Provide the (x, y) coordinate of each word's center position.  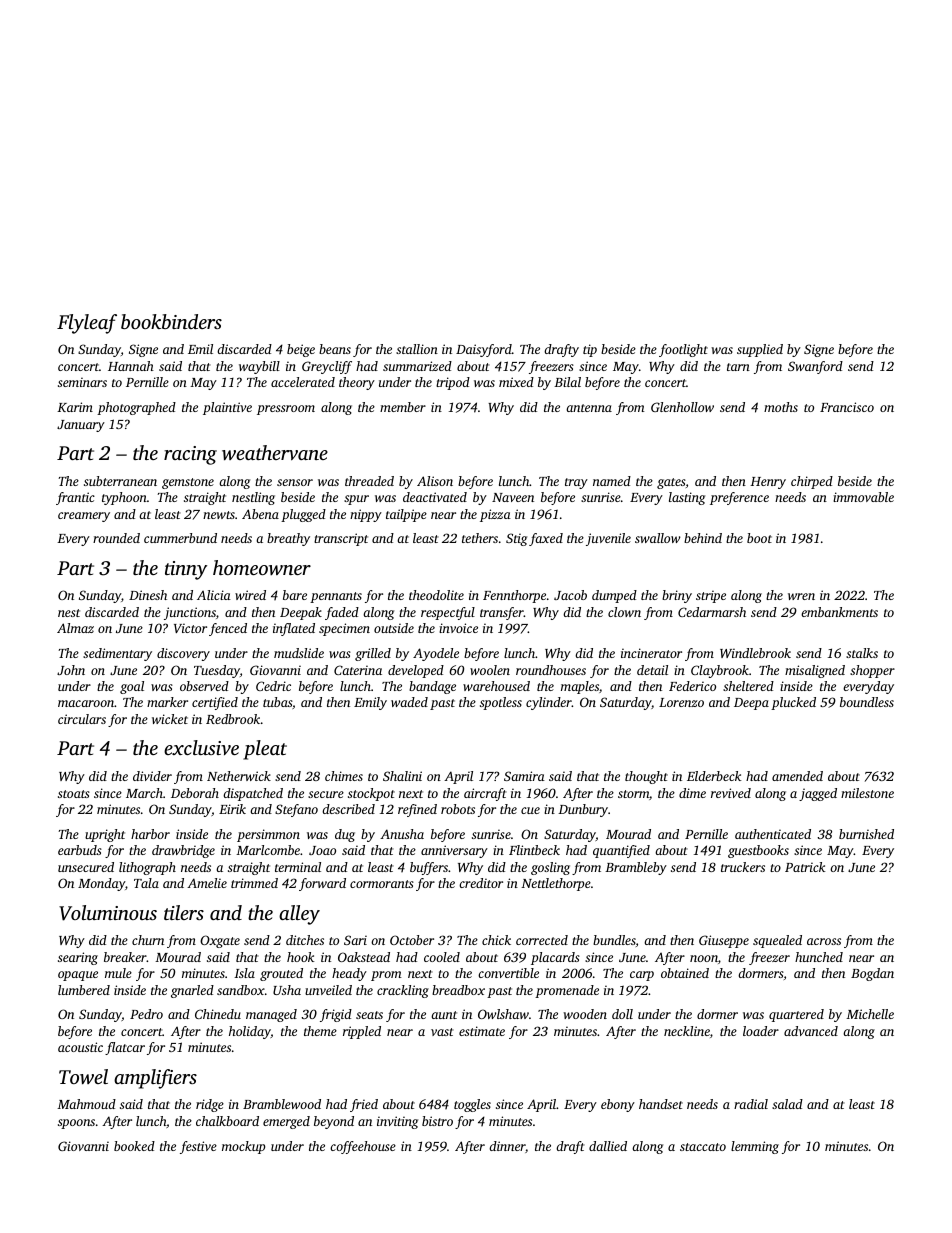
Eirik (232, 809)
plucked (793, 703)
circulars (82, 719)
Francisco (847, 407)
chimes (344, 776)
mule (118, 973)
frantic (75, 498)
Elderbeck (714, 776)
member (403, 407)
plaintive (227, 408)
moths (781, 407)
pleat (265, 750)
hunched (819, 957)
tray (576, 483)
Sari (355, 940)
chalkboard (227, 1121)
